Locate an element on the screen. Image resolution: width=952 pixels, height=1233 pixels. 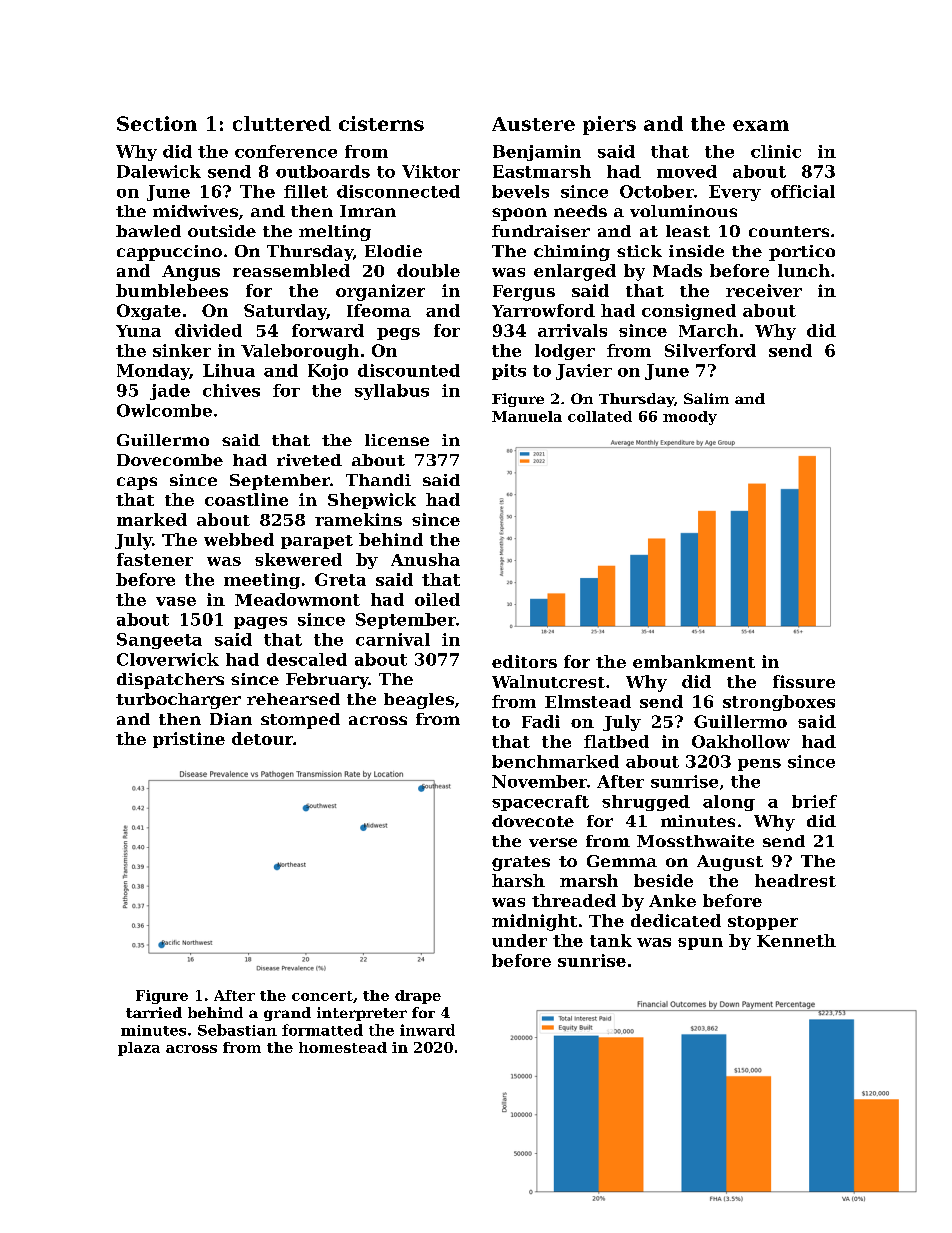
detour is located at coordinates (262, 738).
